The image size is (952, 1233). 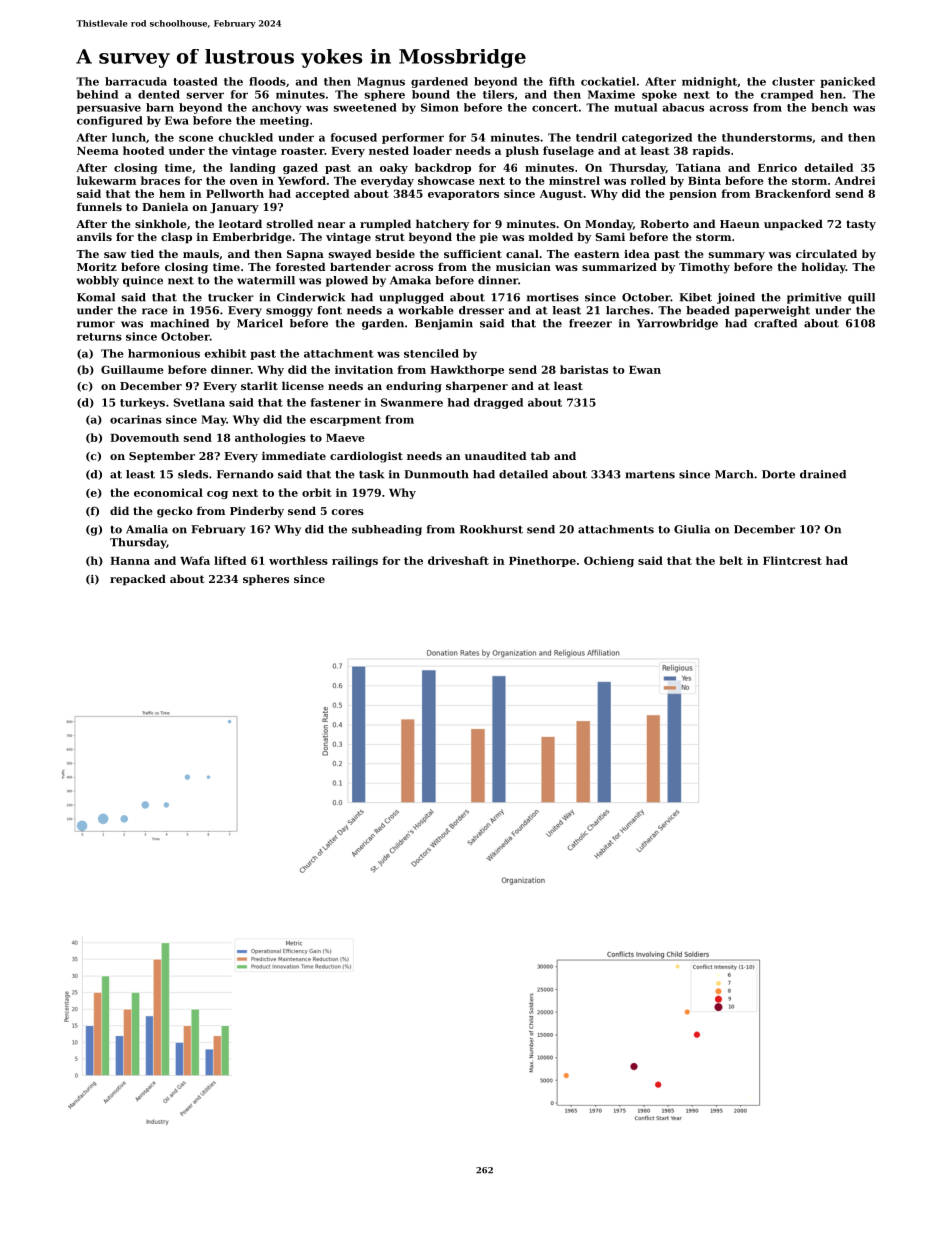 What do you see at coordinates (132, 369) in the screenshot?
I see `Guillaume` at bounding box center [132, 369].
